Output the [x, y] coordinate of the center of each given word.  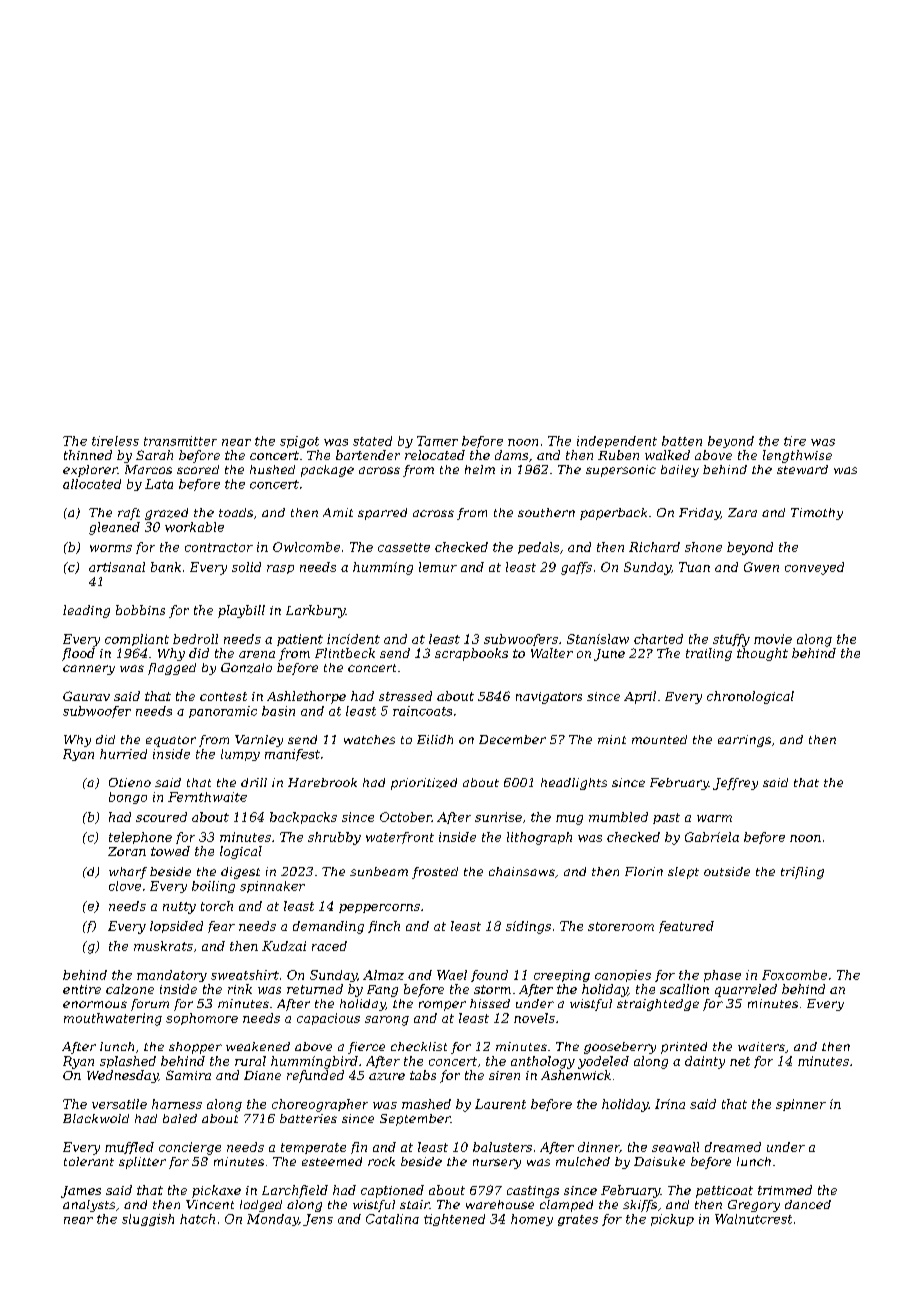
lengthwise [797, 456]
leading [86, 611]
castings [533, 1192]
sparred [382, 514]
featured [686, 927]
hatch [197, 1219]
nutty [179, 908]
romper [442, 1006]
